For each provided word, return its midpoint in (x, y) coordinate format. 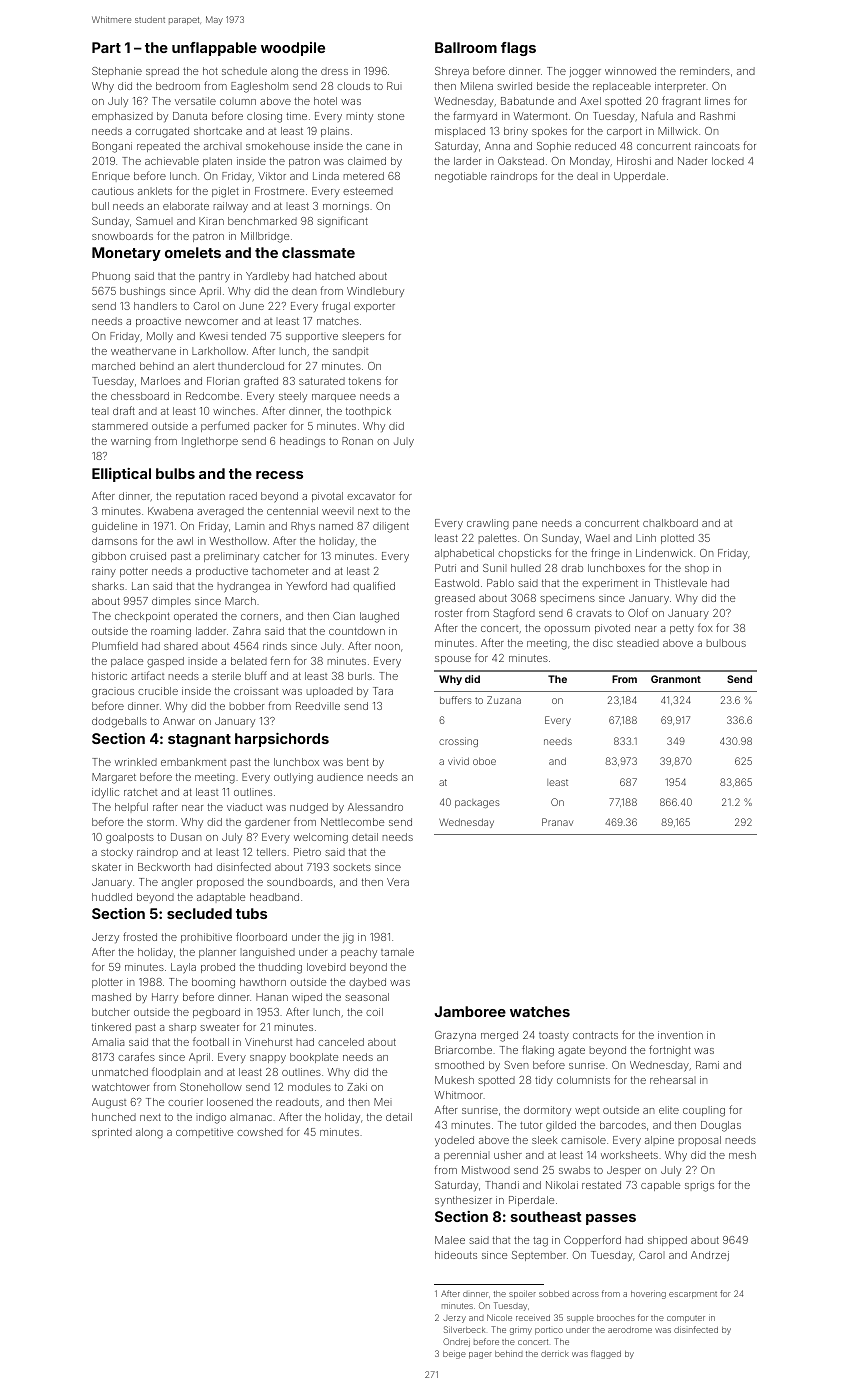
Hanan (272, 997)
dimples (171, 602)
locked (728, 161)
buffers (456, 700)
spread (162, 72)
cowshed (260, 1132)
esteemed (368, 191)
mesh (742, 1155)
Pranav (557, 822)
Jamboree (470, 1011)
